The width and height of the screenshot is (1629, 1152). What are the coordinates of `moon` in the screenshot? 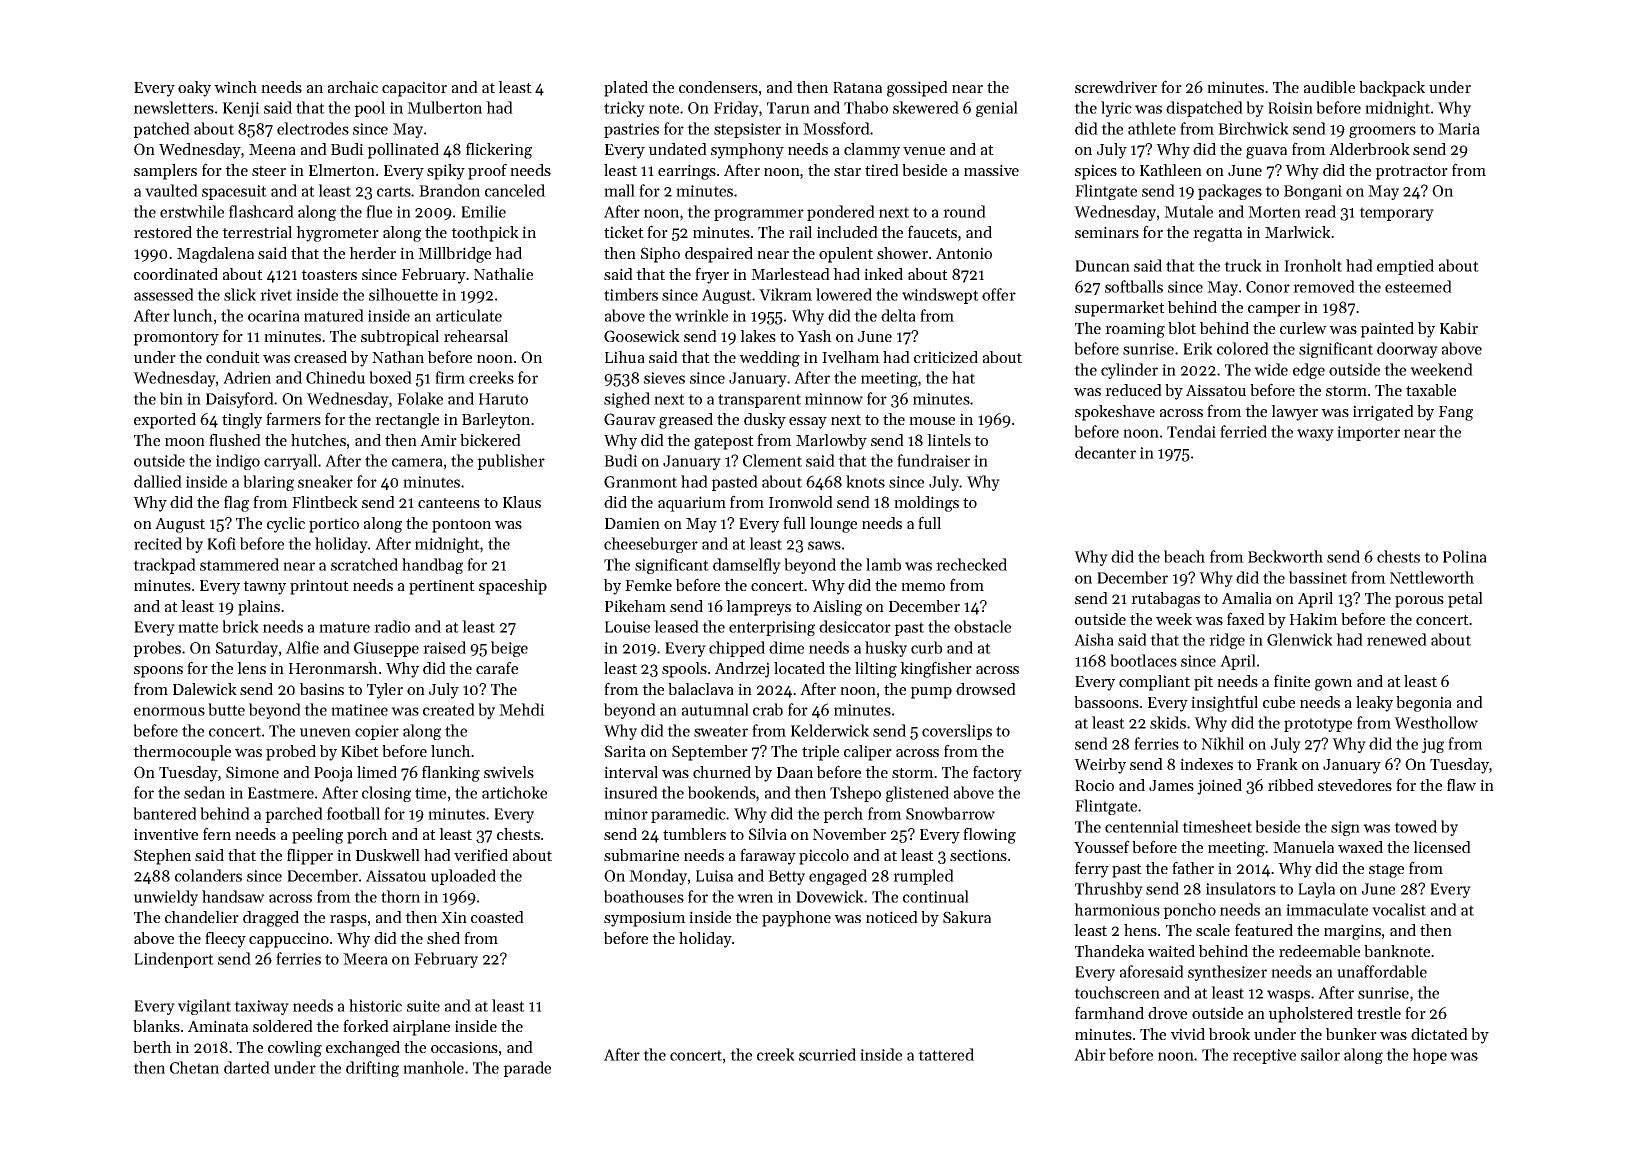 It's located at (185, 442).
